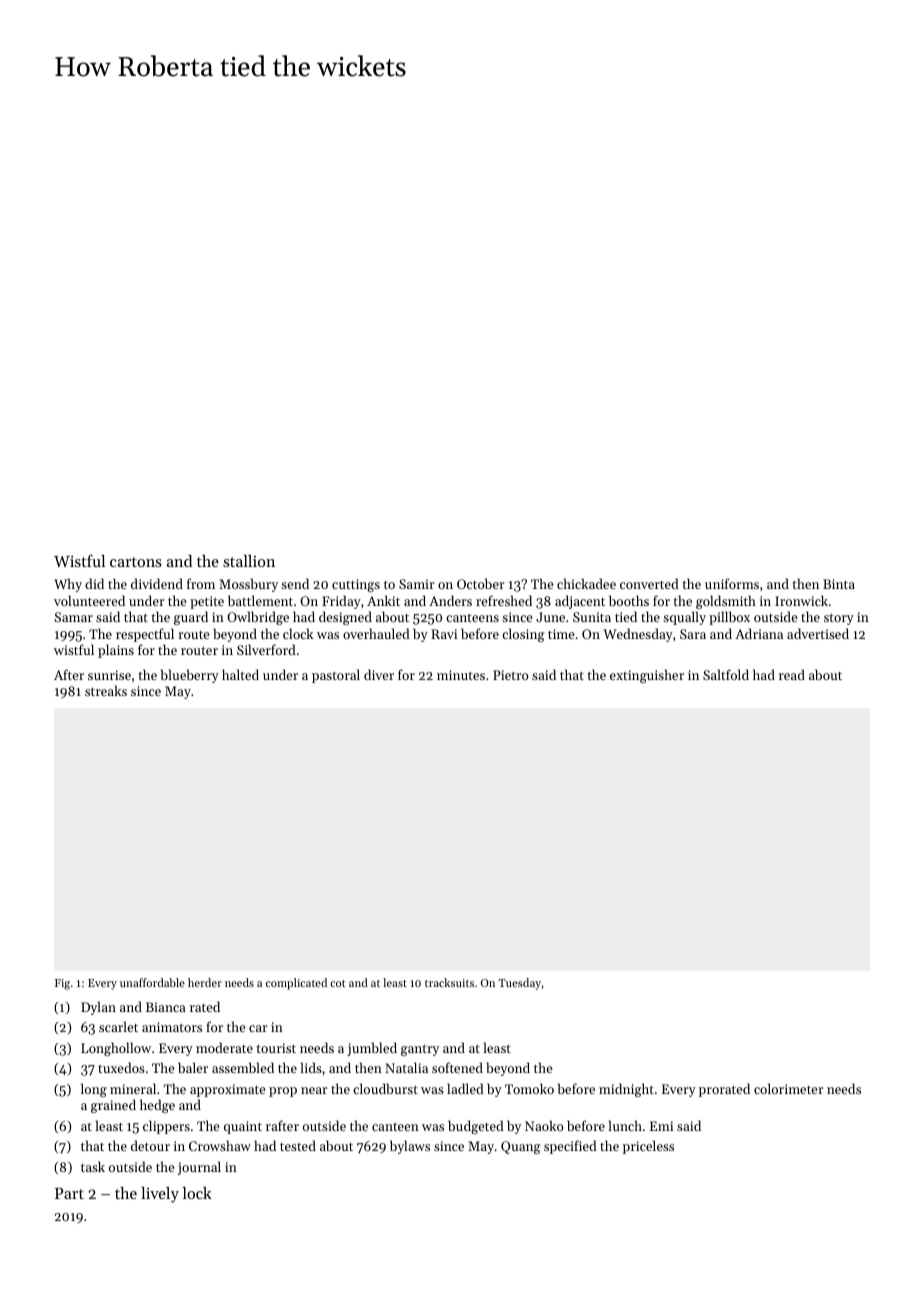 This document has width=924, height=1308. What do you see at coordinates (647, 676) in the document?
I see `extinguisher` at bounding box center [647, 676].
